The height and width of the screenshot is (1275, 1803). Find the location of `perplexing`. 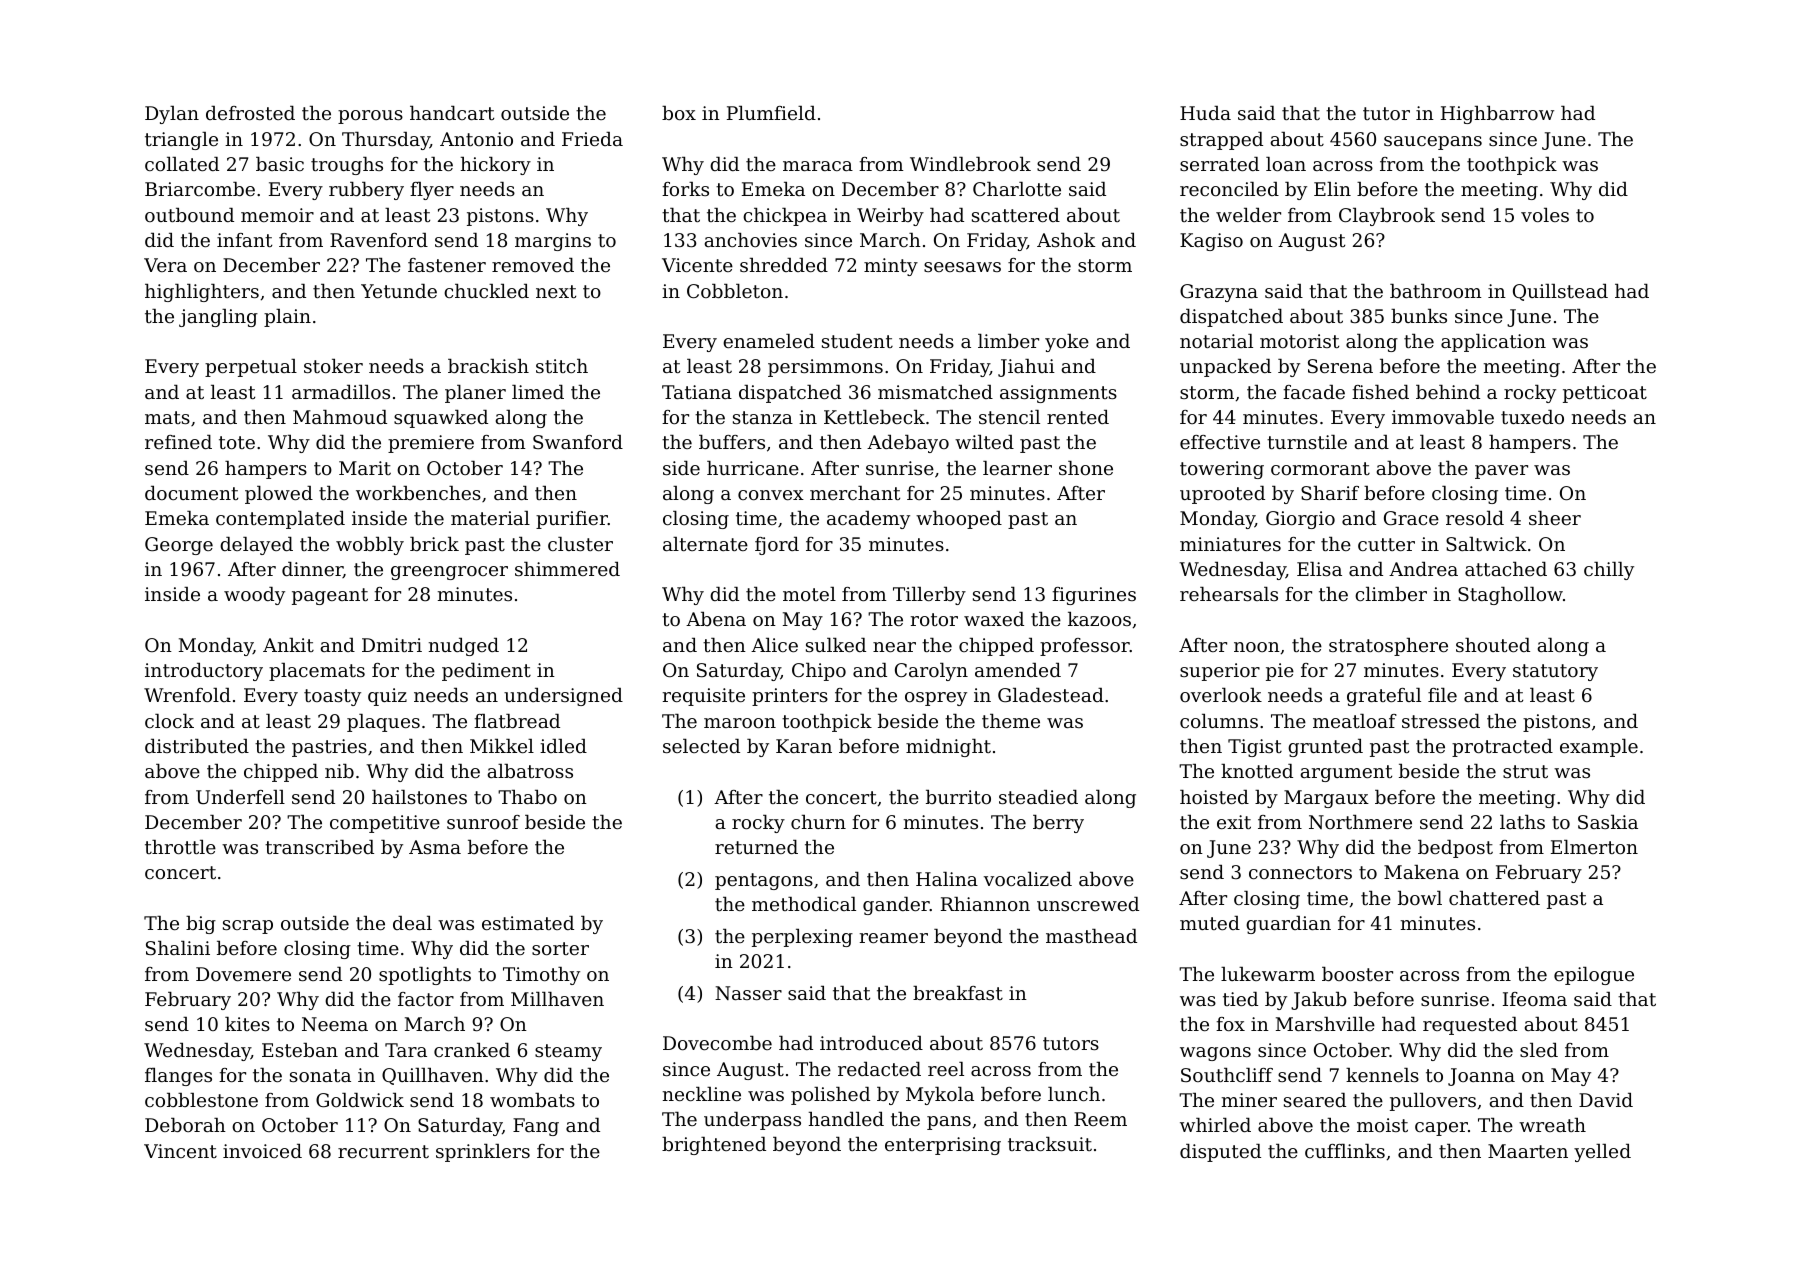

perplexing is located at coordinates (802, 938).
